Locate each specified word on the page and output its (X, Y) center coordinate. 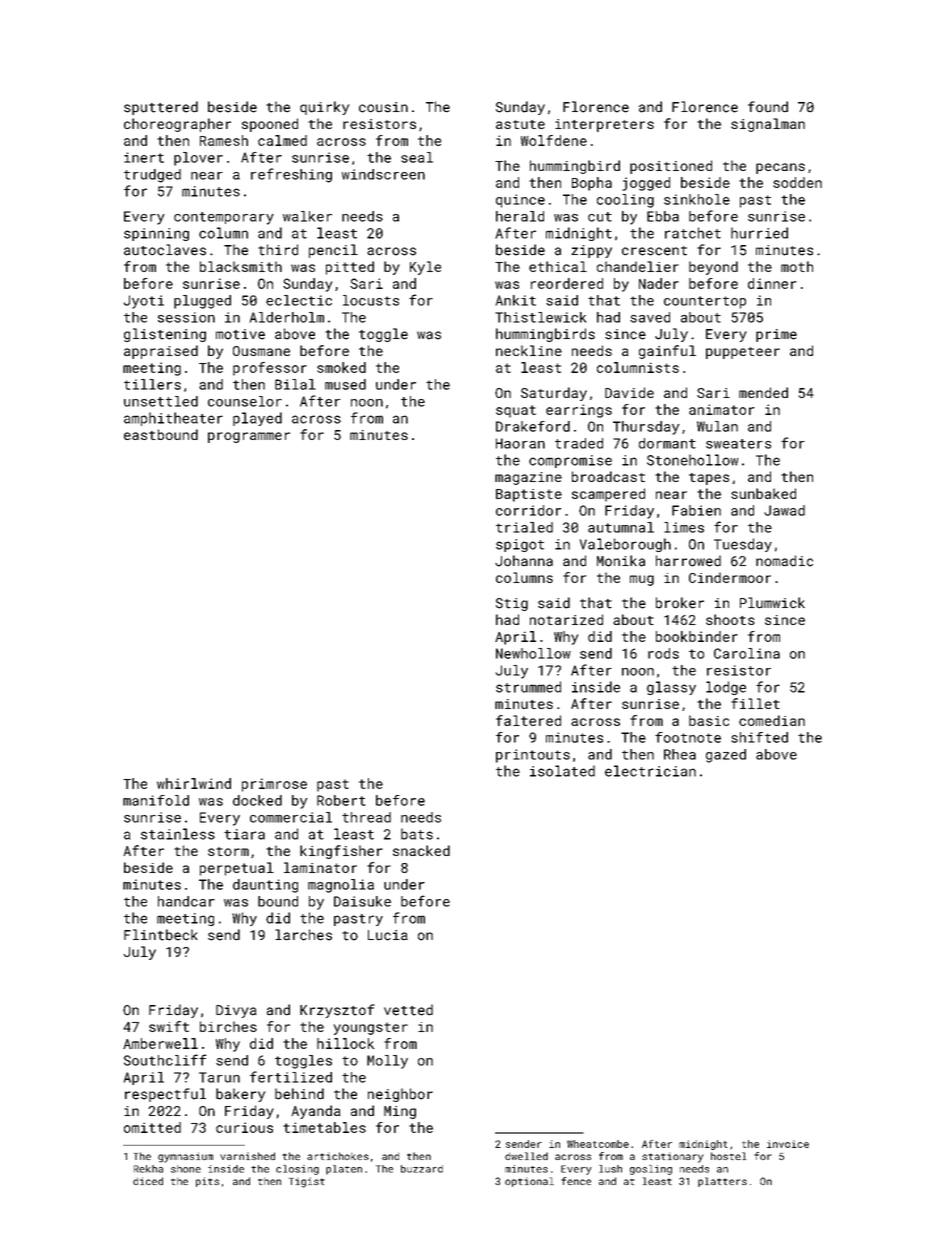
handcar (186, 901)
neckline (529, 350)
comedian (772, 720)
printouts (533, 756)
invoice (788, 1144)
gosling (651, 1170)
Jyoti (144, 302)
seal (417, 157)
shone (186, 1169)
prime (776, 335)
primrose (274, 785)
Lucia (388, 935)
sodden (797, 182)
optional (529, 1182)
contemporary (224, 218)
